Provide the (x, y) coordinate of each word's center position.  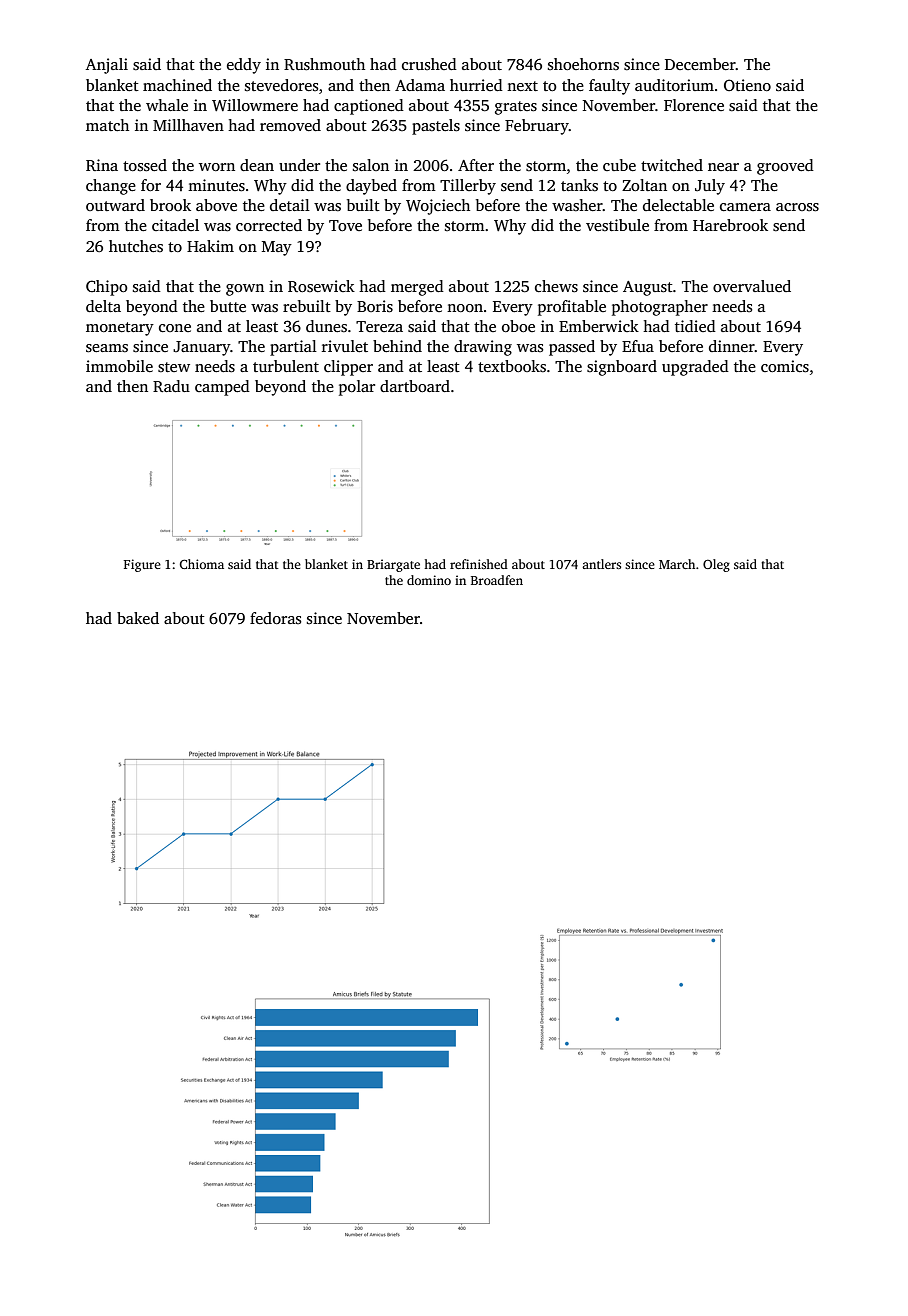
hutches (136, 246)
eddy (244, 66)
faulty (609, 87)
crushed (429, 64)
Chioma (202, 564)
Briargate (393, 565)
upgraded (695, 368)
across (797, 207)
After (476, 165)
